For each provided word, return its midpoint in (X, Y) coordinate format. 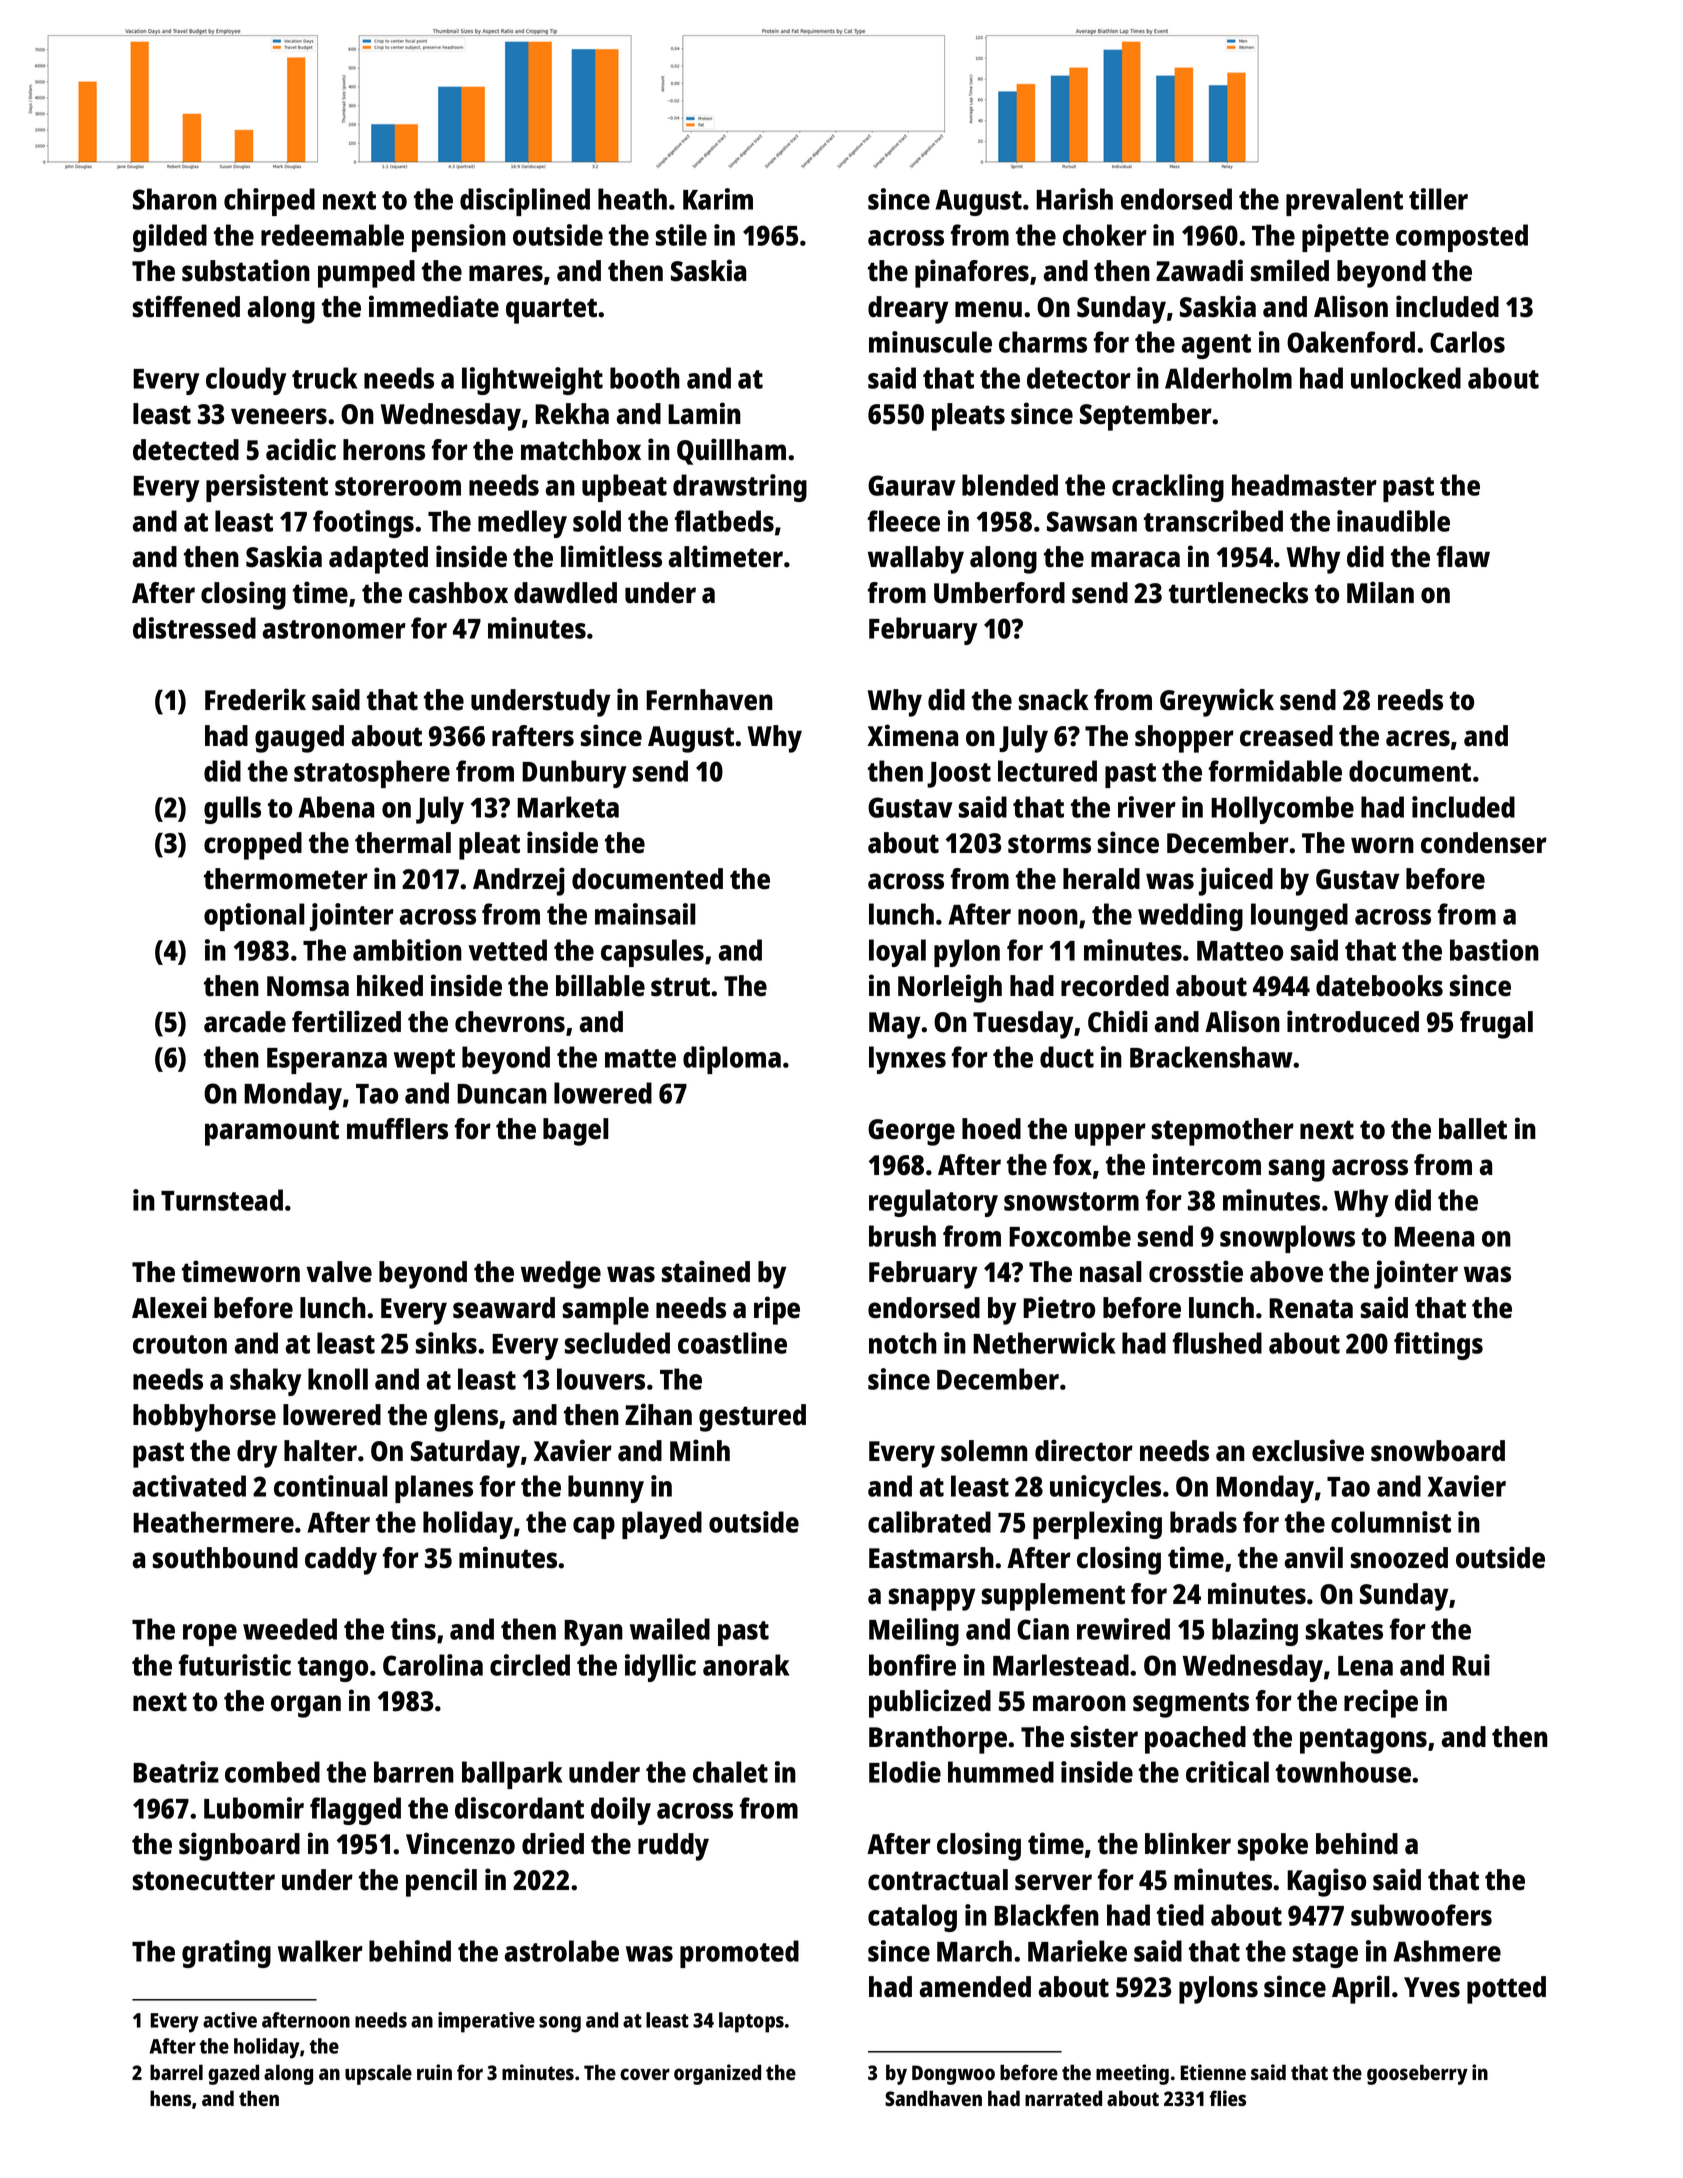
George (911, 1132)
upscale (378, 2074)
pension (459, 238)
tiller (1438, 199)
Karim (718, 199)
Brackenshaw (1211, 1057)
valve (339, 1272)
